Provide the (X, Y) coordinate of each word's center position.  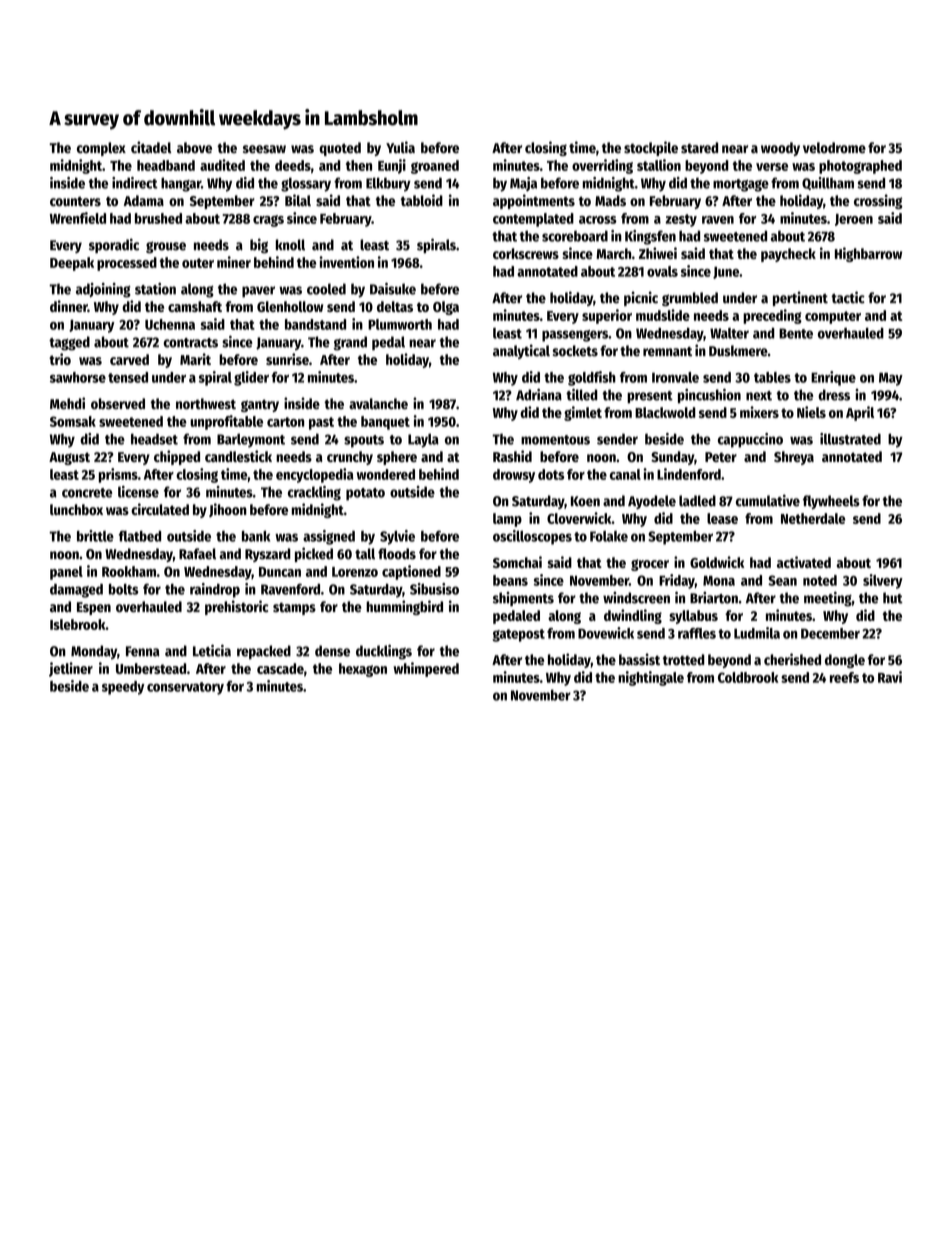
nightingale (651, 678)
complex (101, 149)
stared (699, 148)
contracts (190, 343)
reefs (844, 677)
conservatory (185, 688)
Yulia (400, 147)
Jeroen (854, 220)
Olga (446, 308)
